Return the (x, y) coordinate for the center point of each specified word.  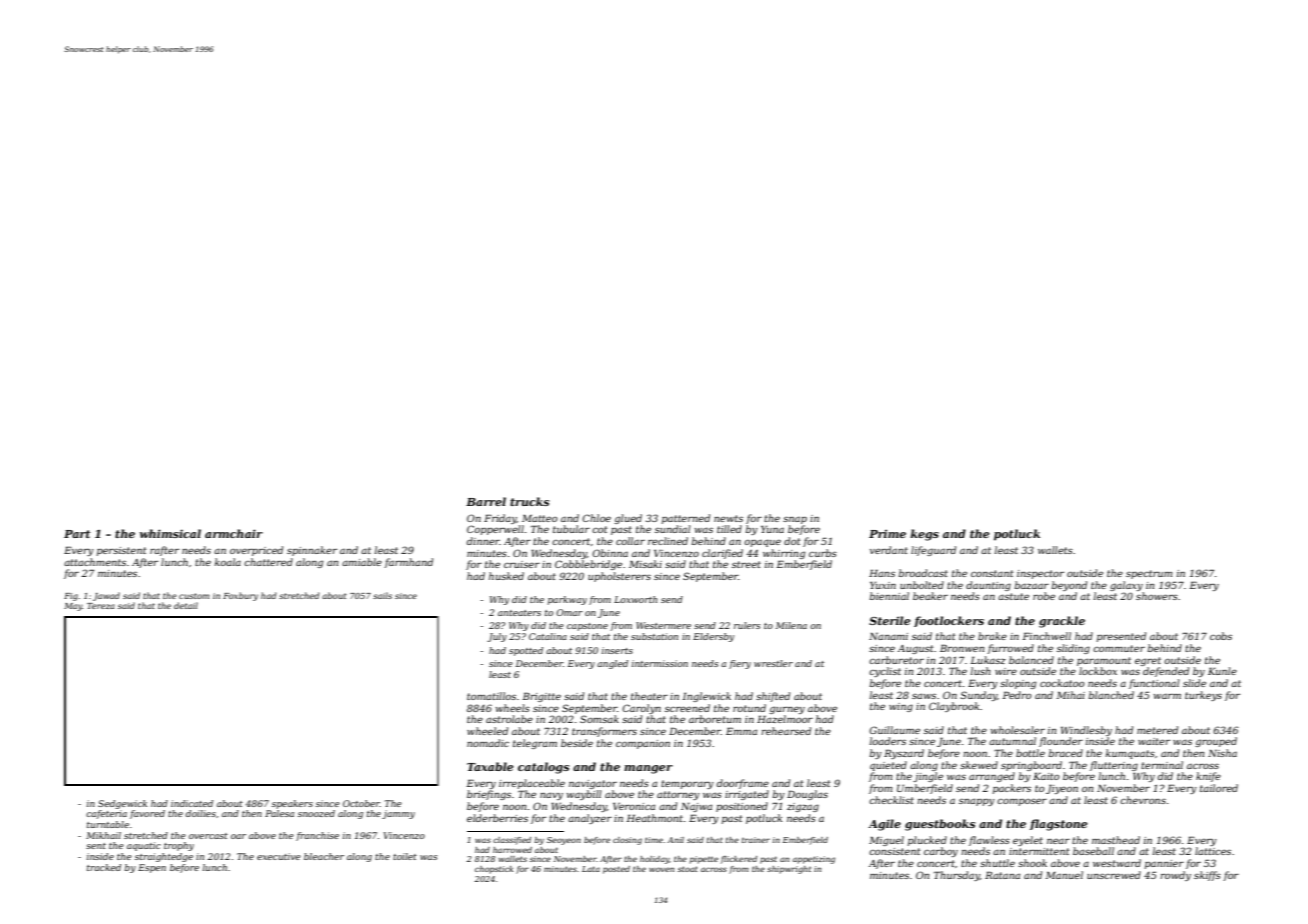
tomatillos (491, 696)
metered (1157, 730)
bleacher (324, 856)
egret (1148, 661)
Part (77, 534)
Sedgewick (122, 804)
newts (728, 518)
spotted (526, 651)
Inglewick (706, 697)
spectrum (1149, 574)
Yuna (772, 529)
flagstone (1059, 825)
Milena (791, 625)
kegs (924, 535)
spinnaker (312, 551)
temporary (687, 784)
